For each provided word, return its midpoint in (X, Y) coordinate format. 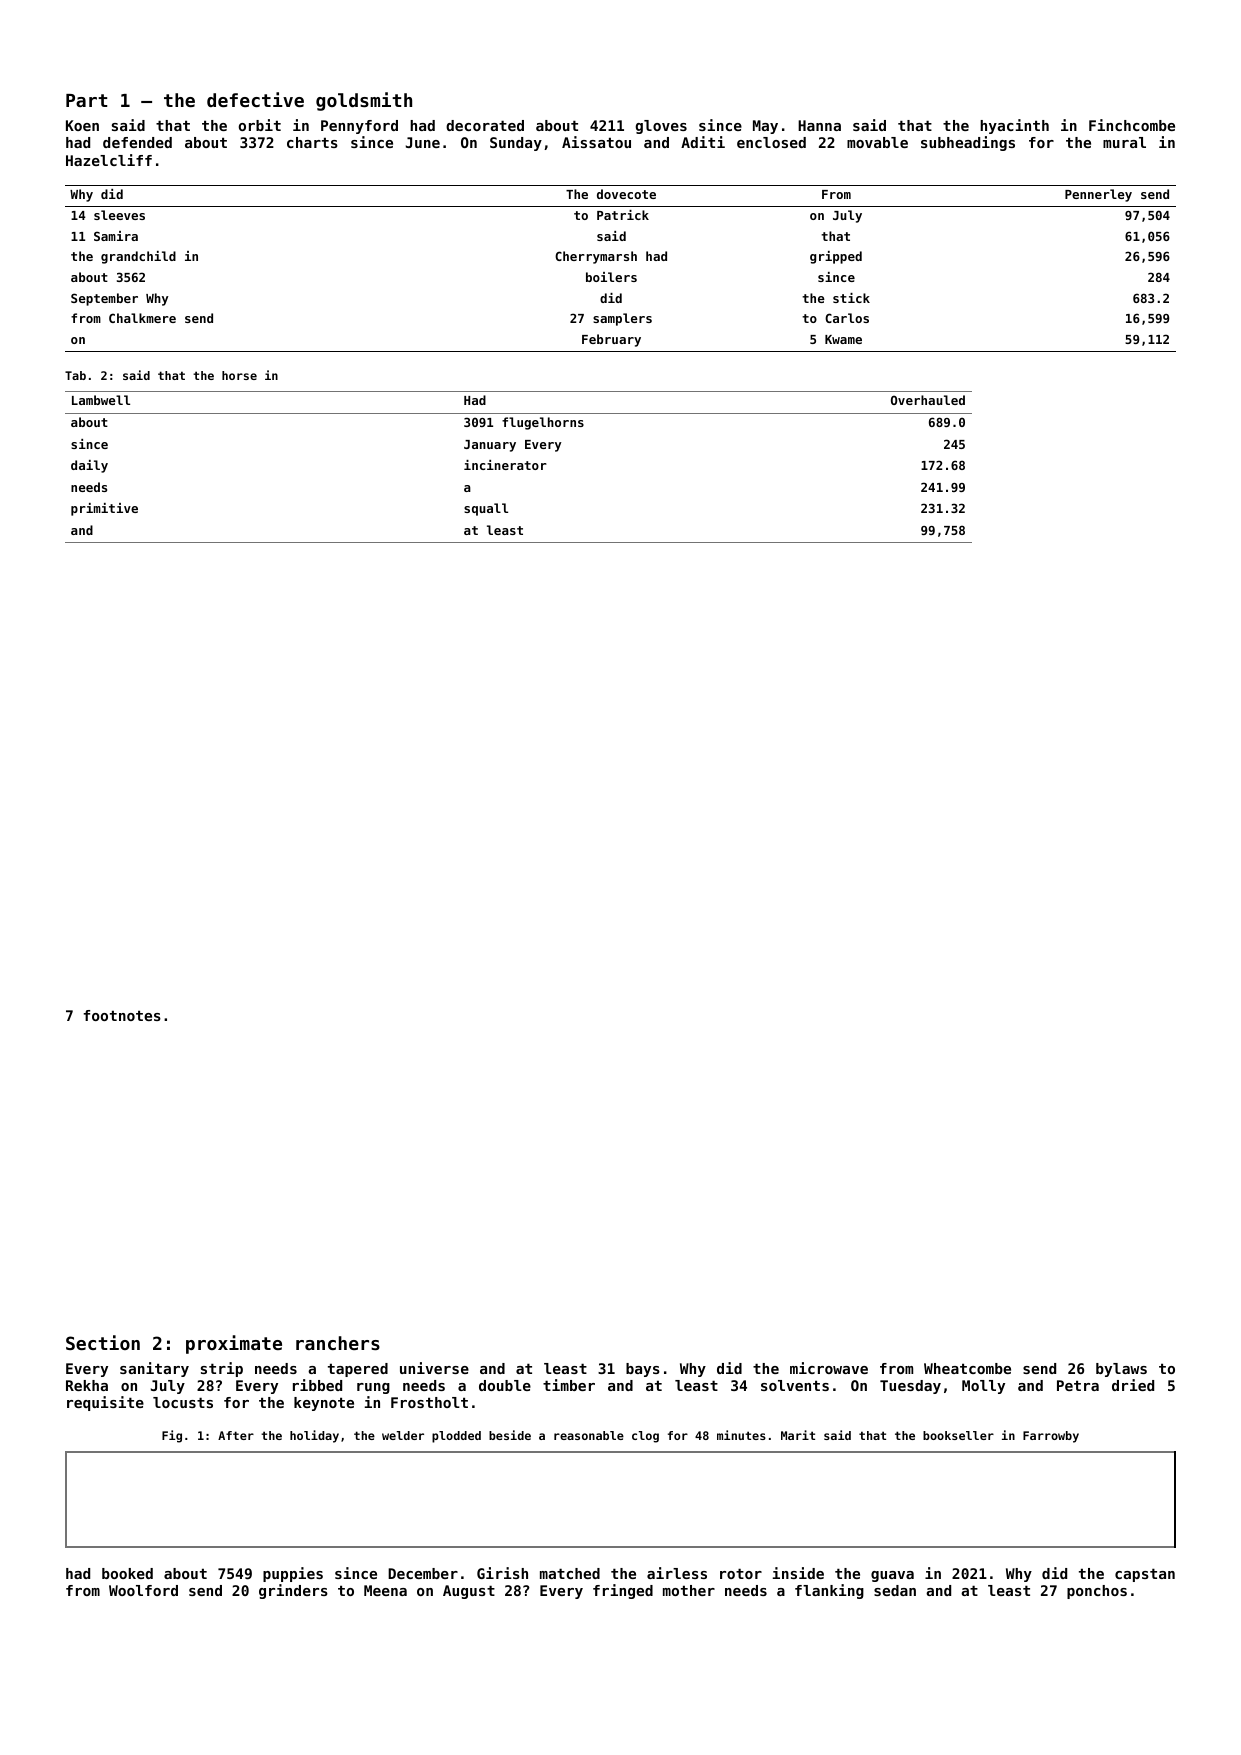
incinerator (505, 465)
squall (486, 509)
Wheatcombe (967, 1368)
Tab (75, 375)
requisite (105, 1403)
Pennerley (1098, 195)
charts (312, 142)
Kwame (843, 339)
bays (643, 1370)
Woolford (143, 1590)
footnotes (122, 1015)
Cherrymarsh (596, 257)
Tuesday (910, 1387)
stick (851, 298)
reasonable (589, 1435)
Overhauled (928, 400)
